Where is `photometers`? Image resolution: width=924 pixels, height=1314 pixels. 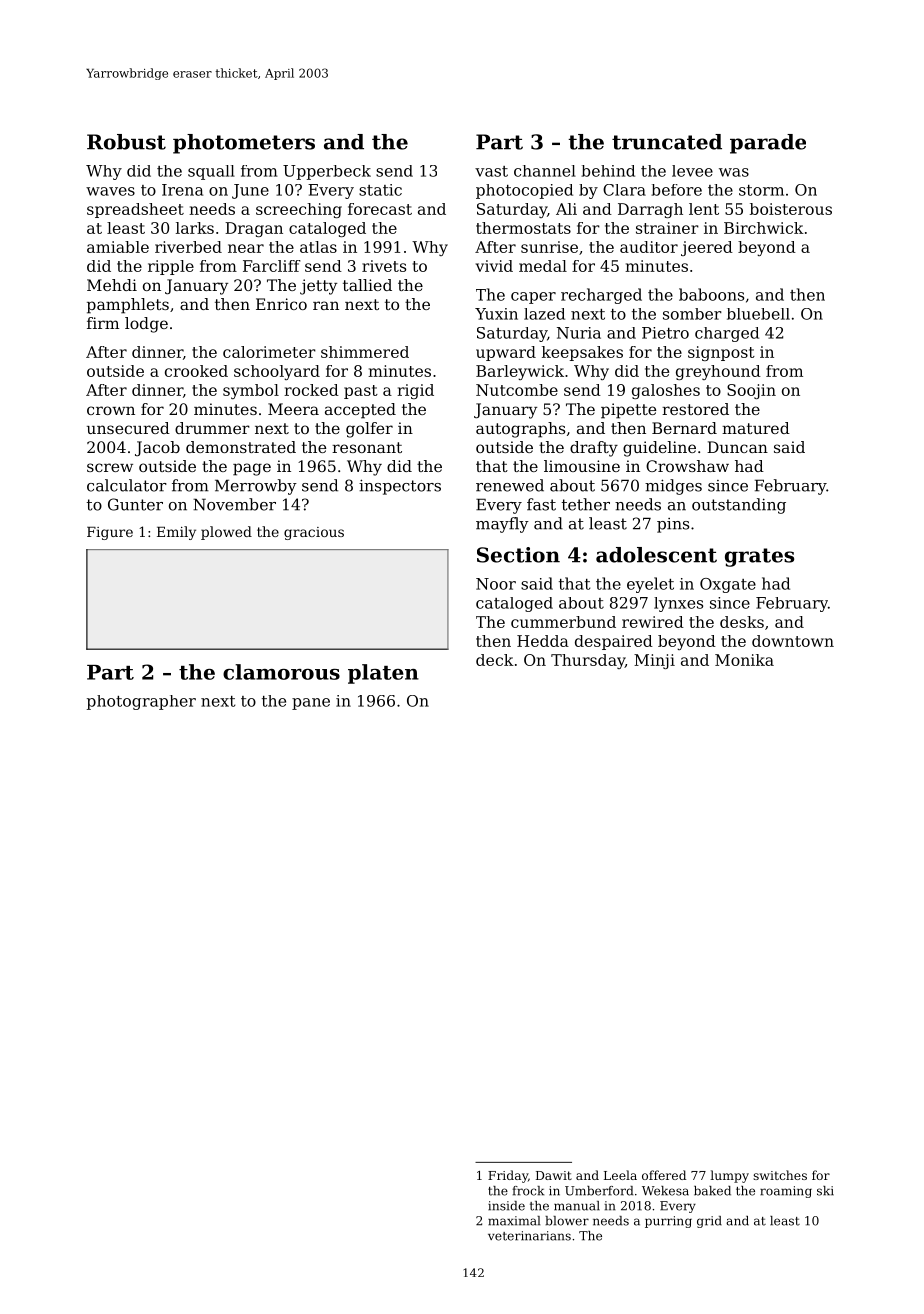 photometers is located at coordinates (244, 144).
